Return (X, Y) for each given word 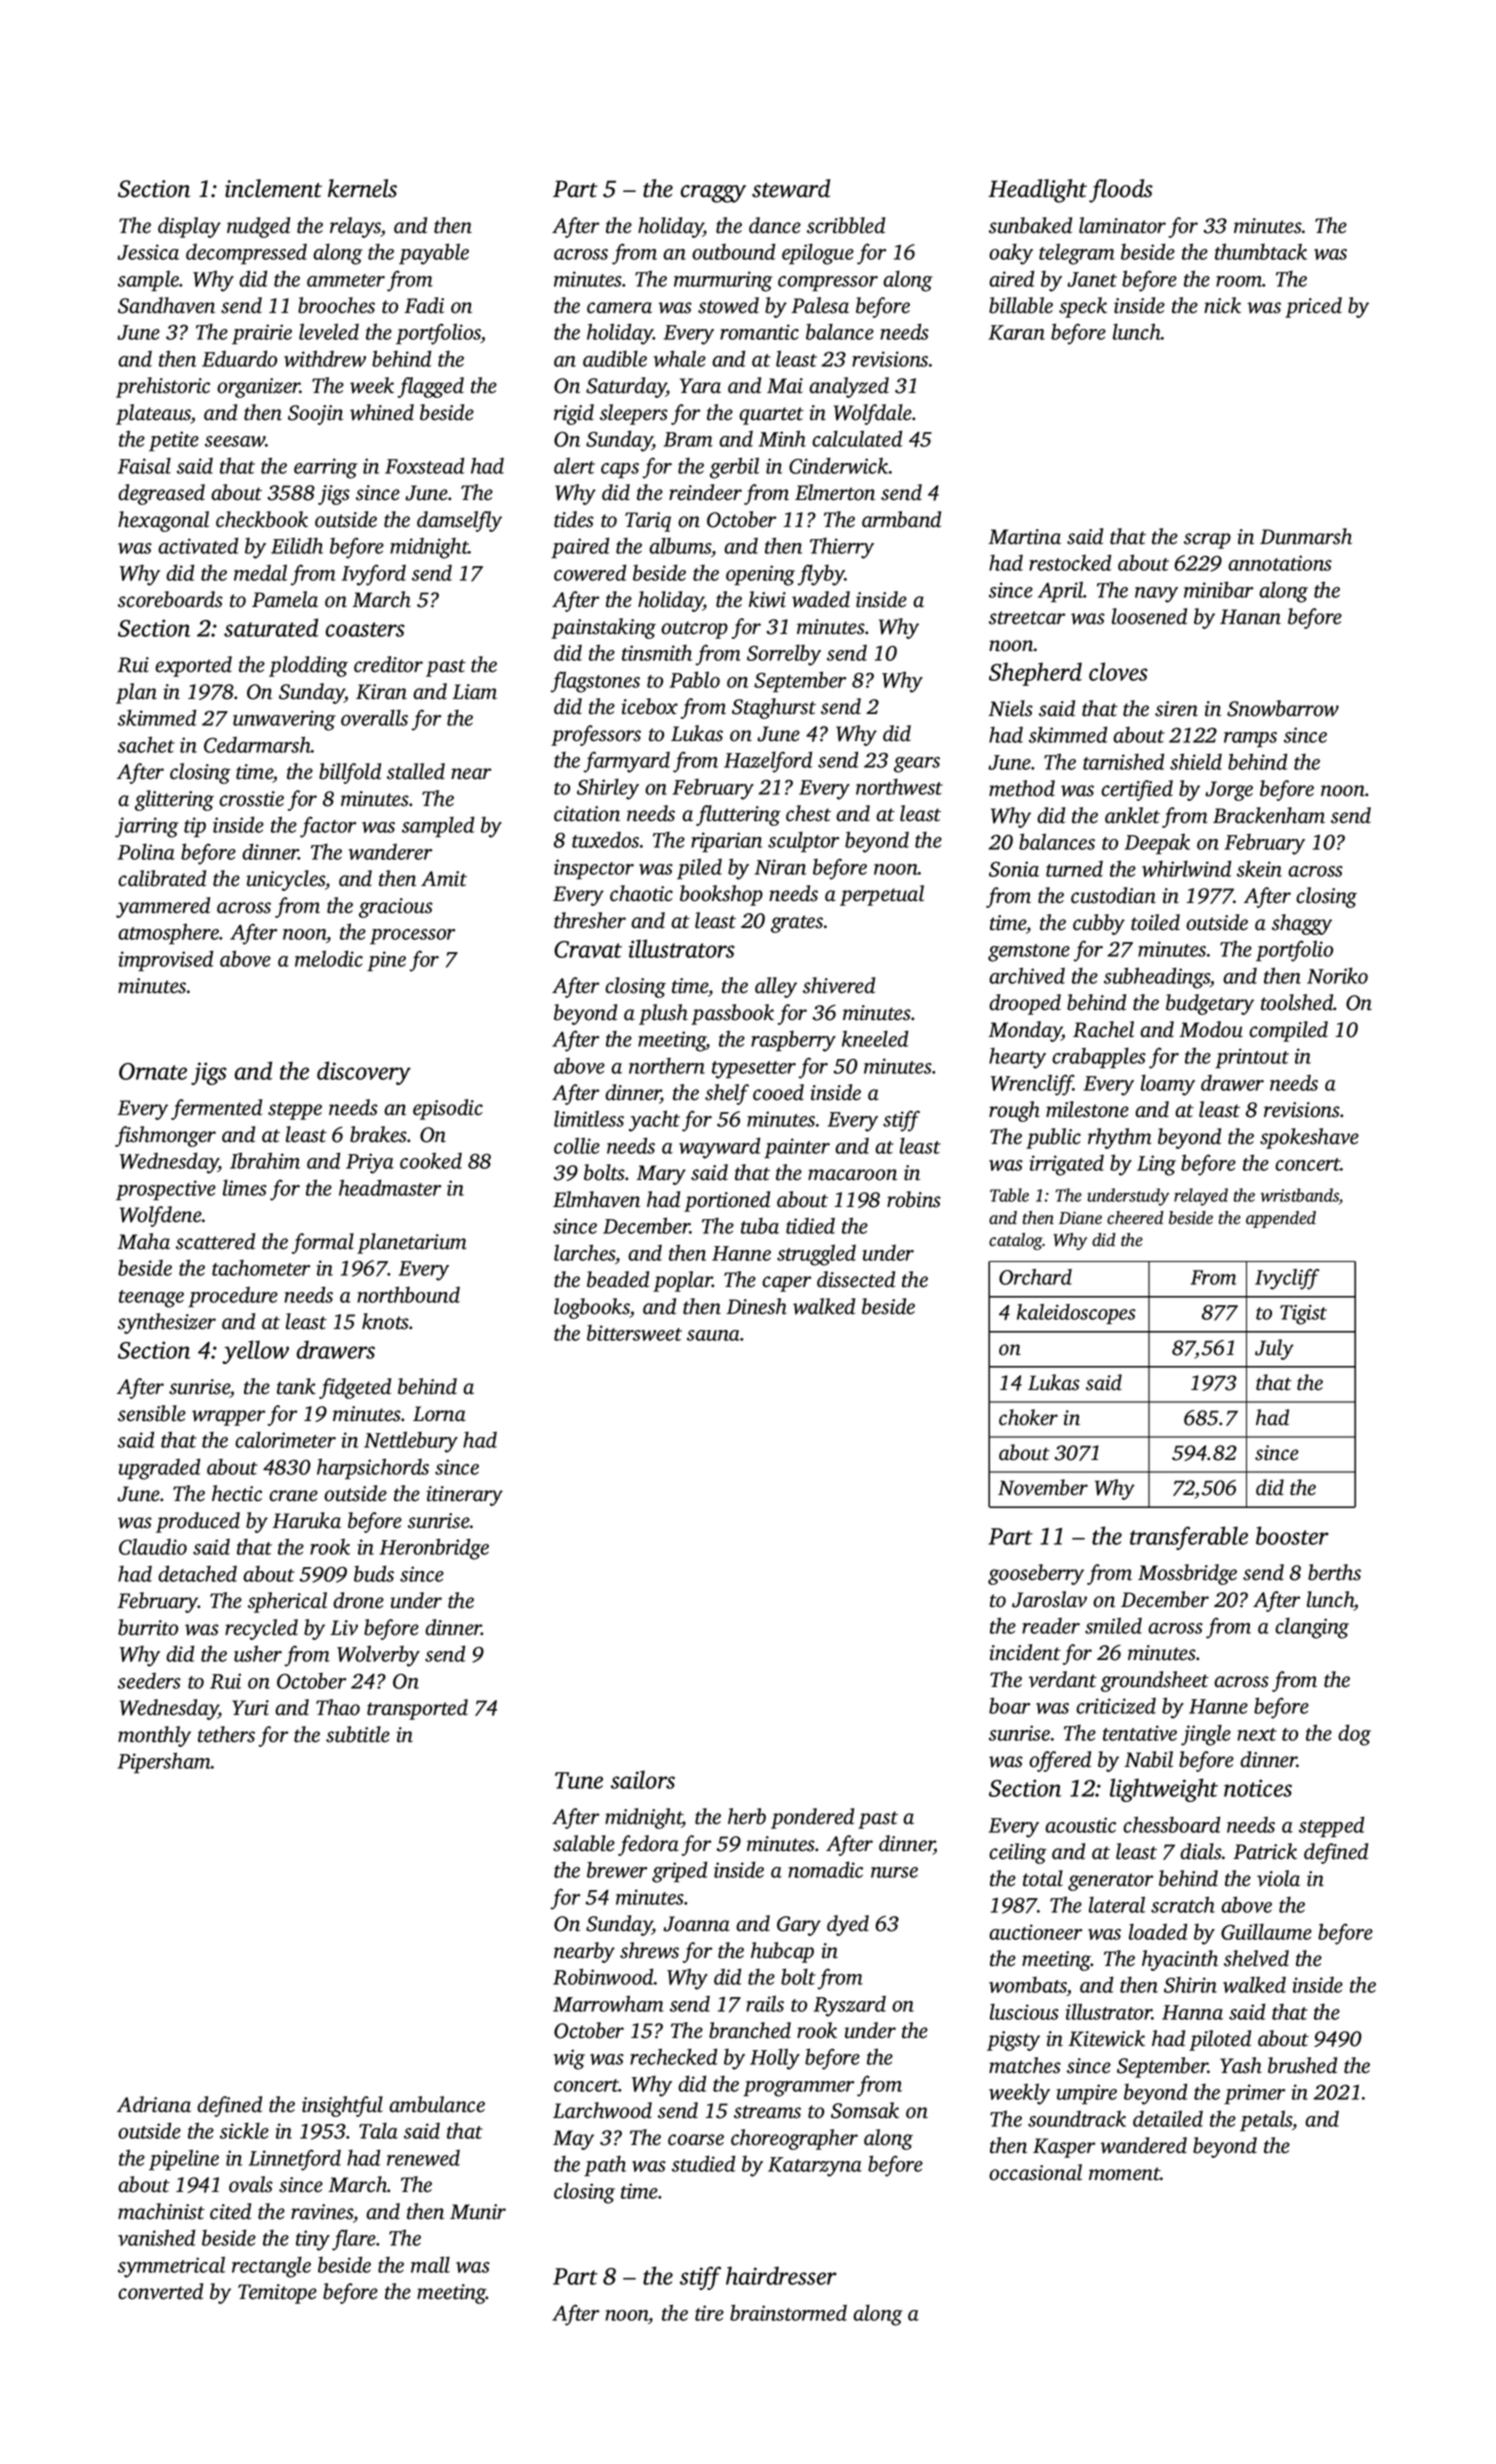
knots (385, 1321)
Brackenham (1269, 815)
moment (1124, 2174)
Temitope (277, 2294)
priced (1313, 307)
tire (709, 2313)
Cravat (588, 949)
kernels (362, 188)
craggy (713, 194)
